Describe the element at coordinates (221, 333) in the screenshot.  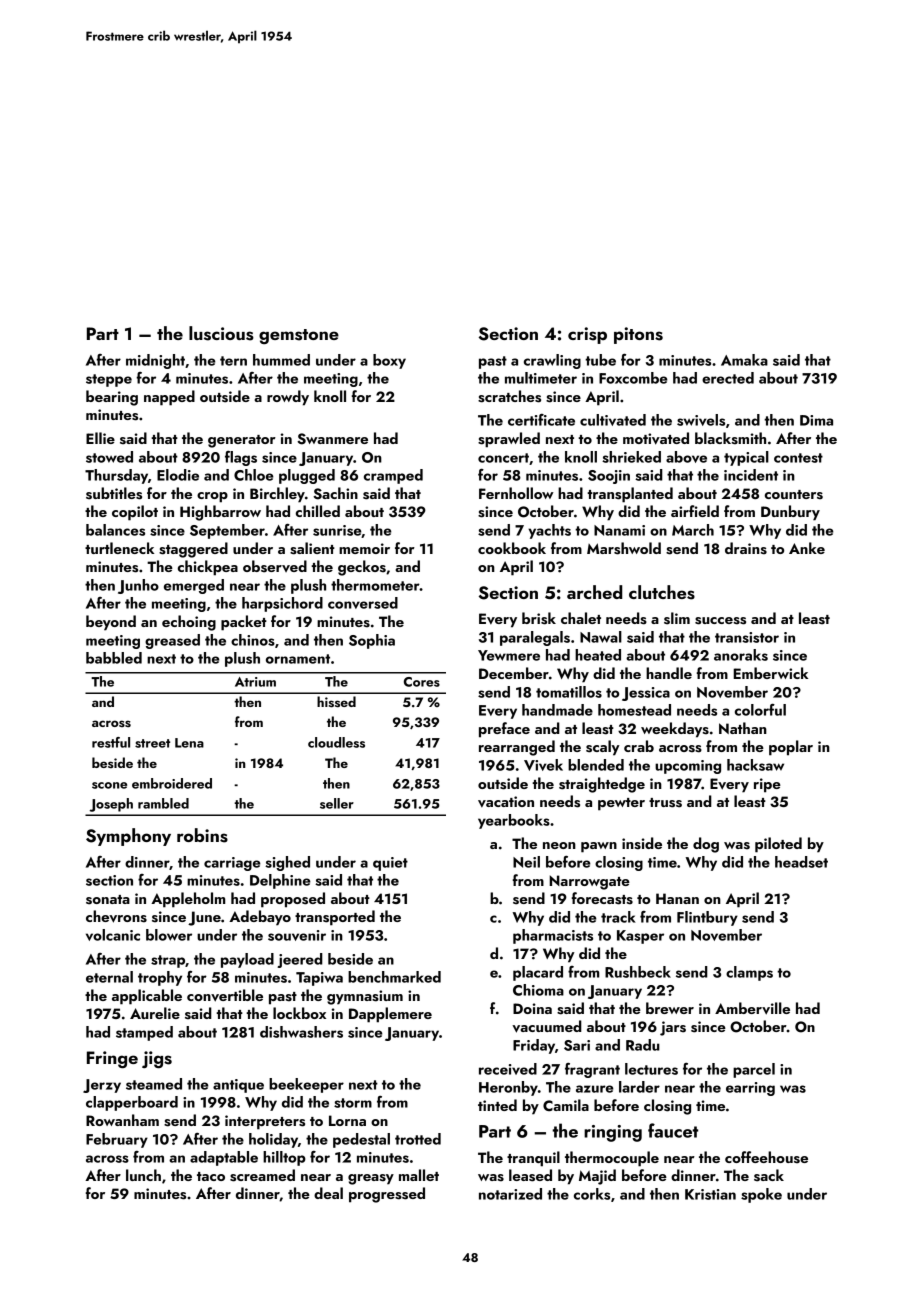
I see `luscious` at that location.
